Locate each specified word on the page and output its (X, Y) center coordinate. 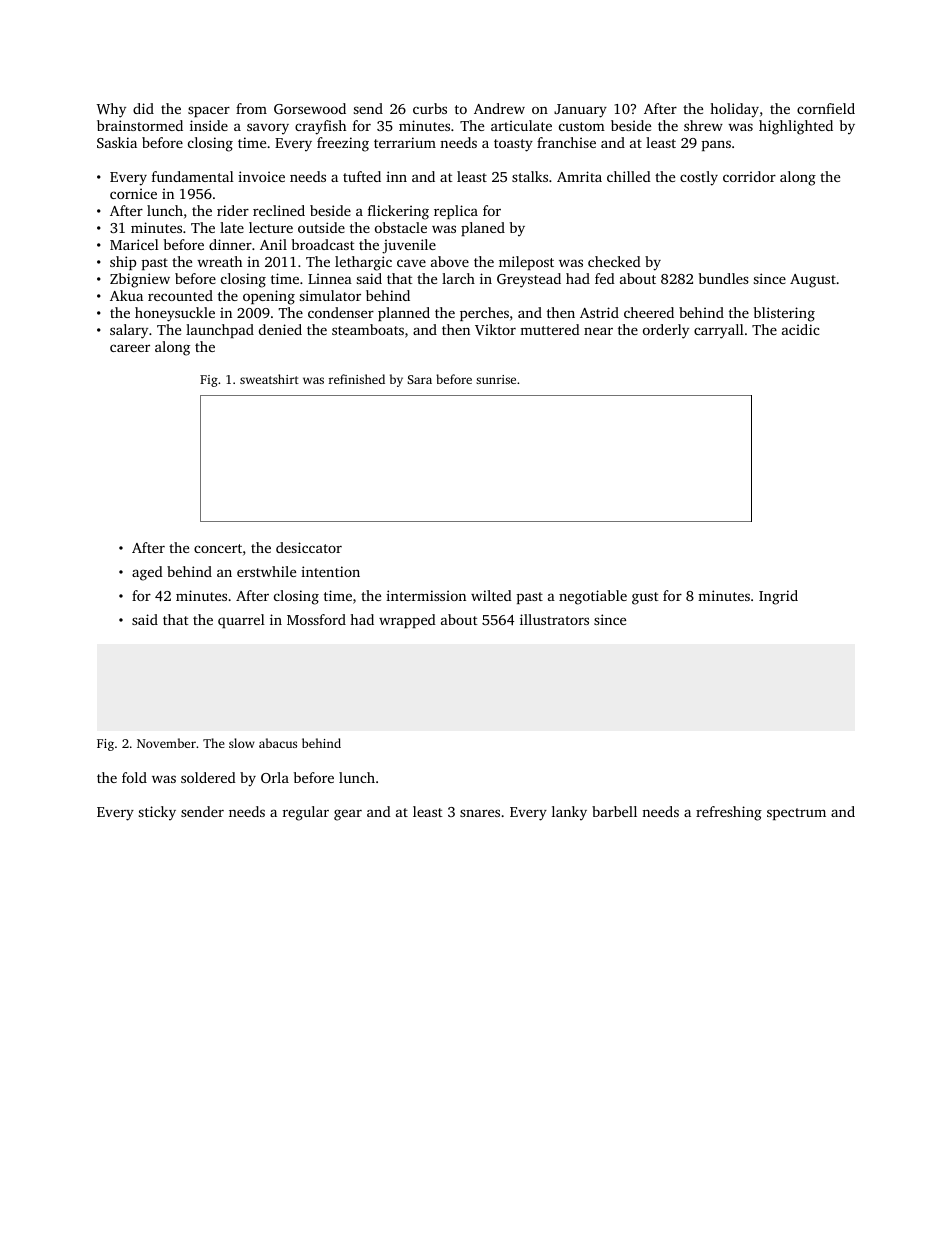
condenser (341, 312)
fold (134, 777)
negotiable (593, 597)
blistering (784, 314)
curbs (430, 108)
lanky (569, 813)
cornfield (826, 108)
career (130, 348)
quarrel (241, 621)
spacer (209, 111)
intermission (426, 595)
